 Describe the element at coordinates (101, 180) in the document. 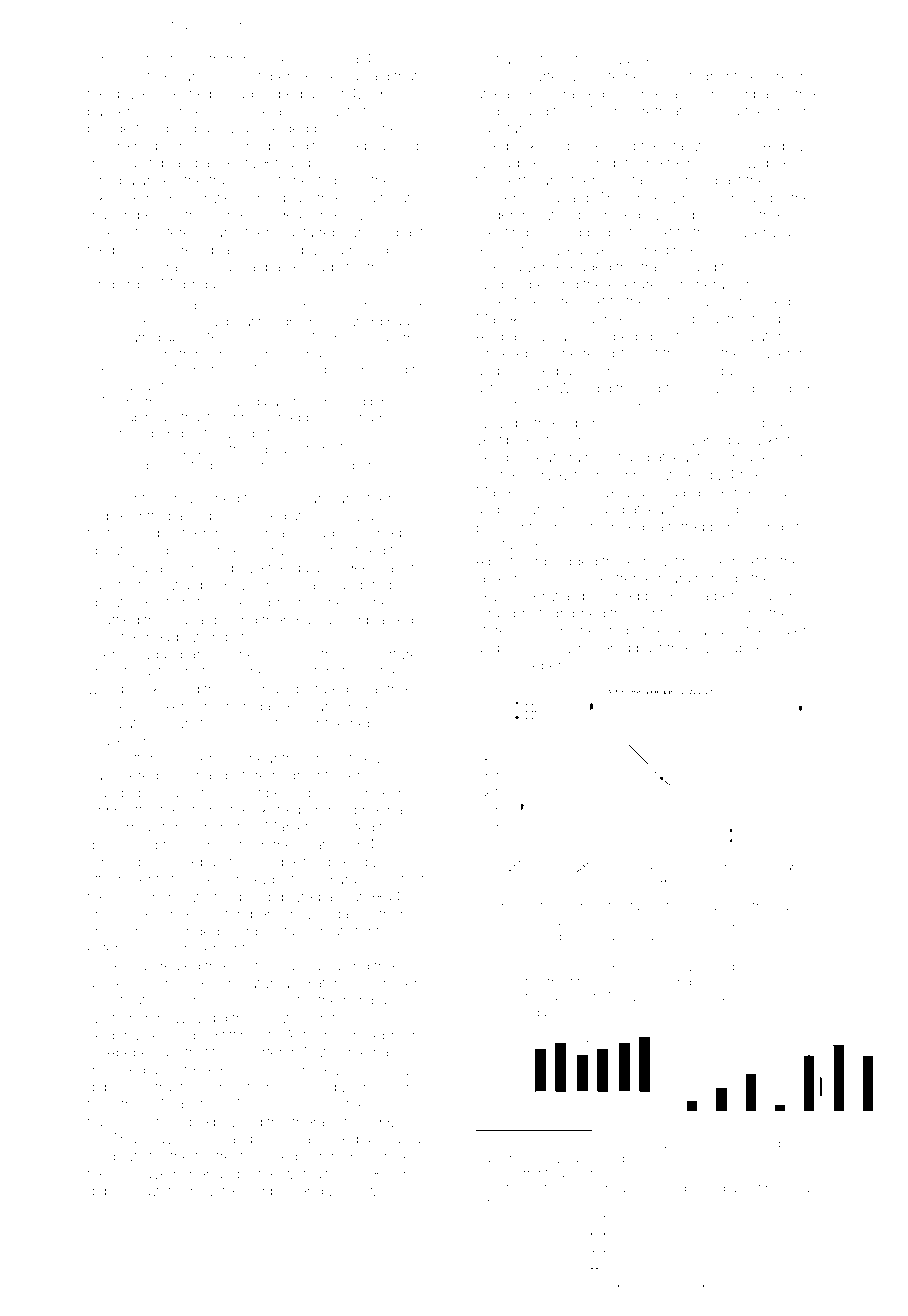

I see `Lina` at that location.
